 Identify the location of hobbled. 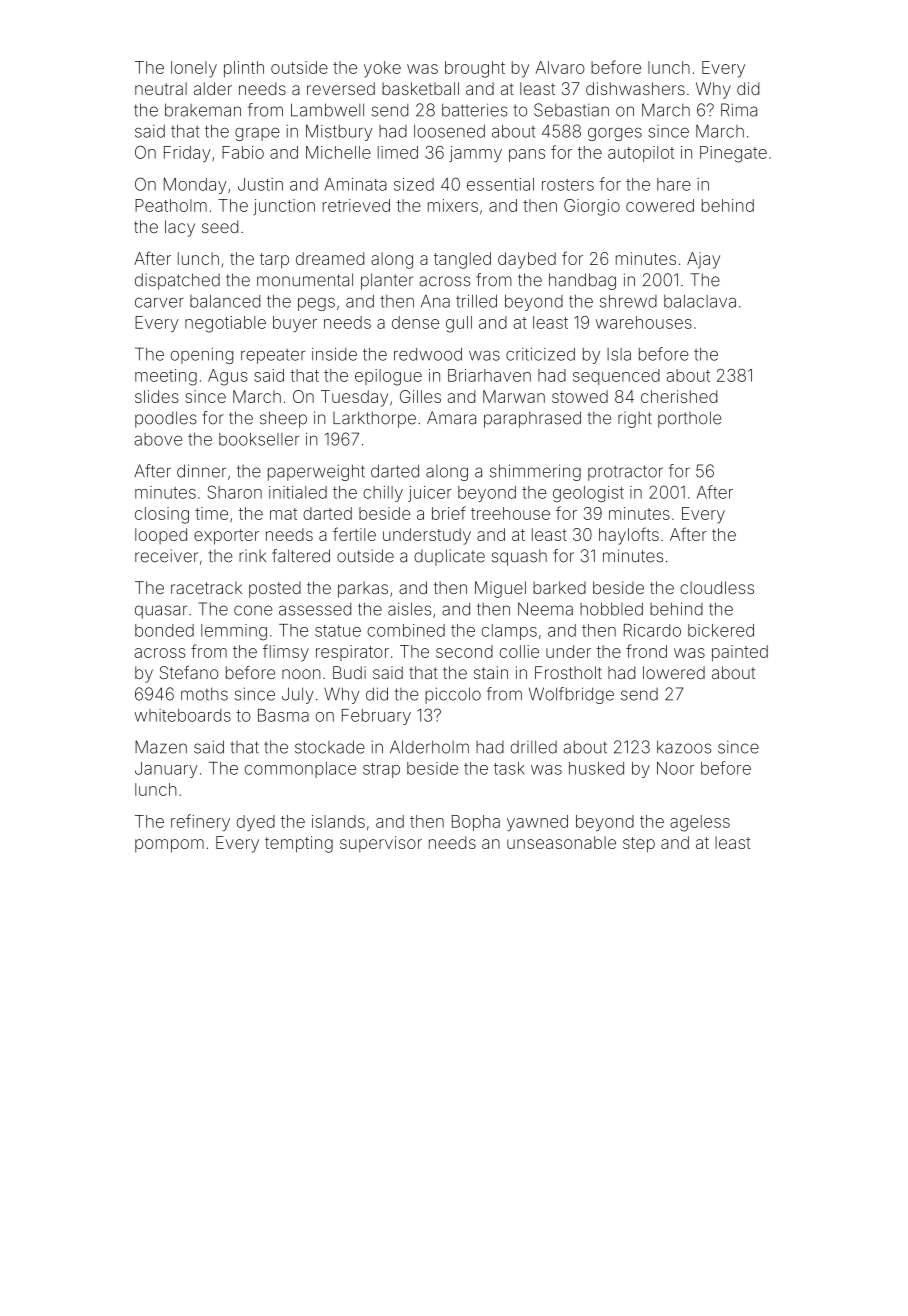
(611, 609).
